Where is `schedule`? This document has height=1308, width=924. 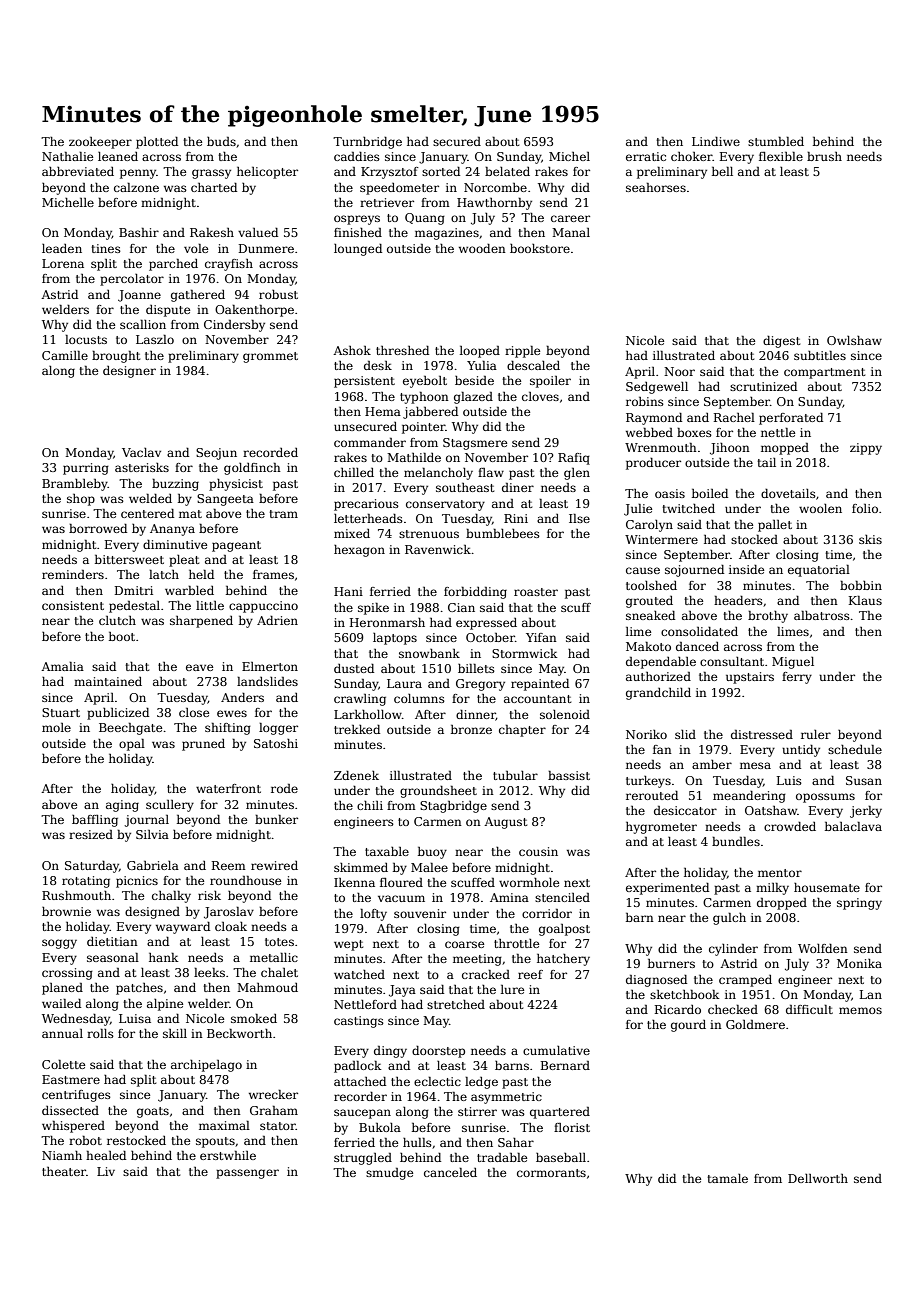
schedule is located at coordinates (855, 749).
